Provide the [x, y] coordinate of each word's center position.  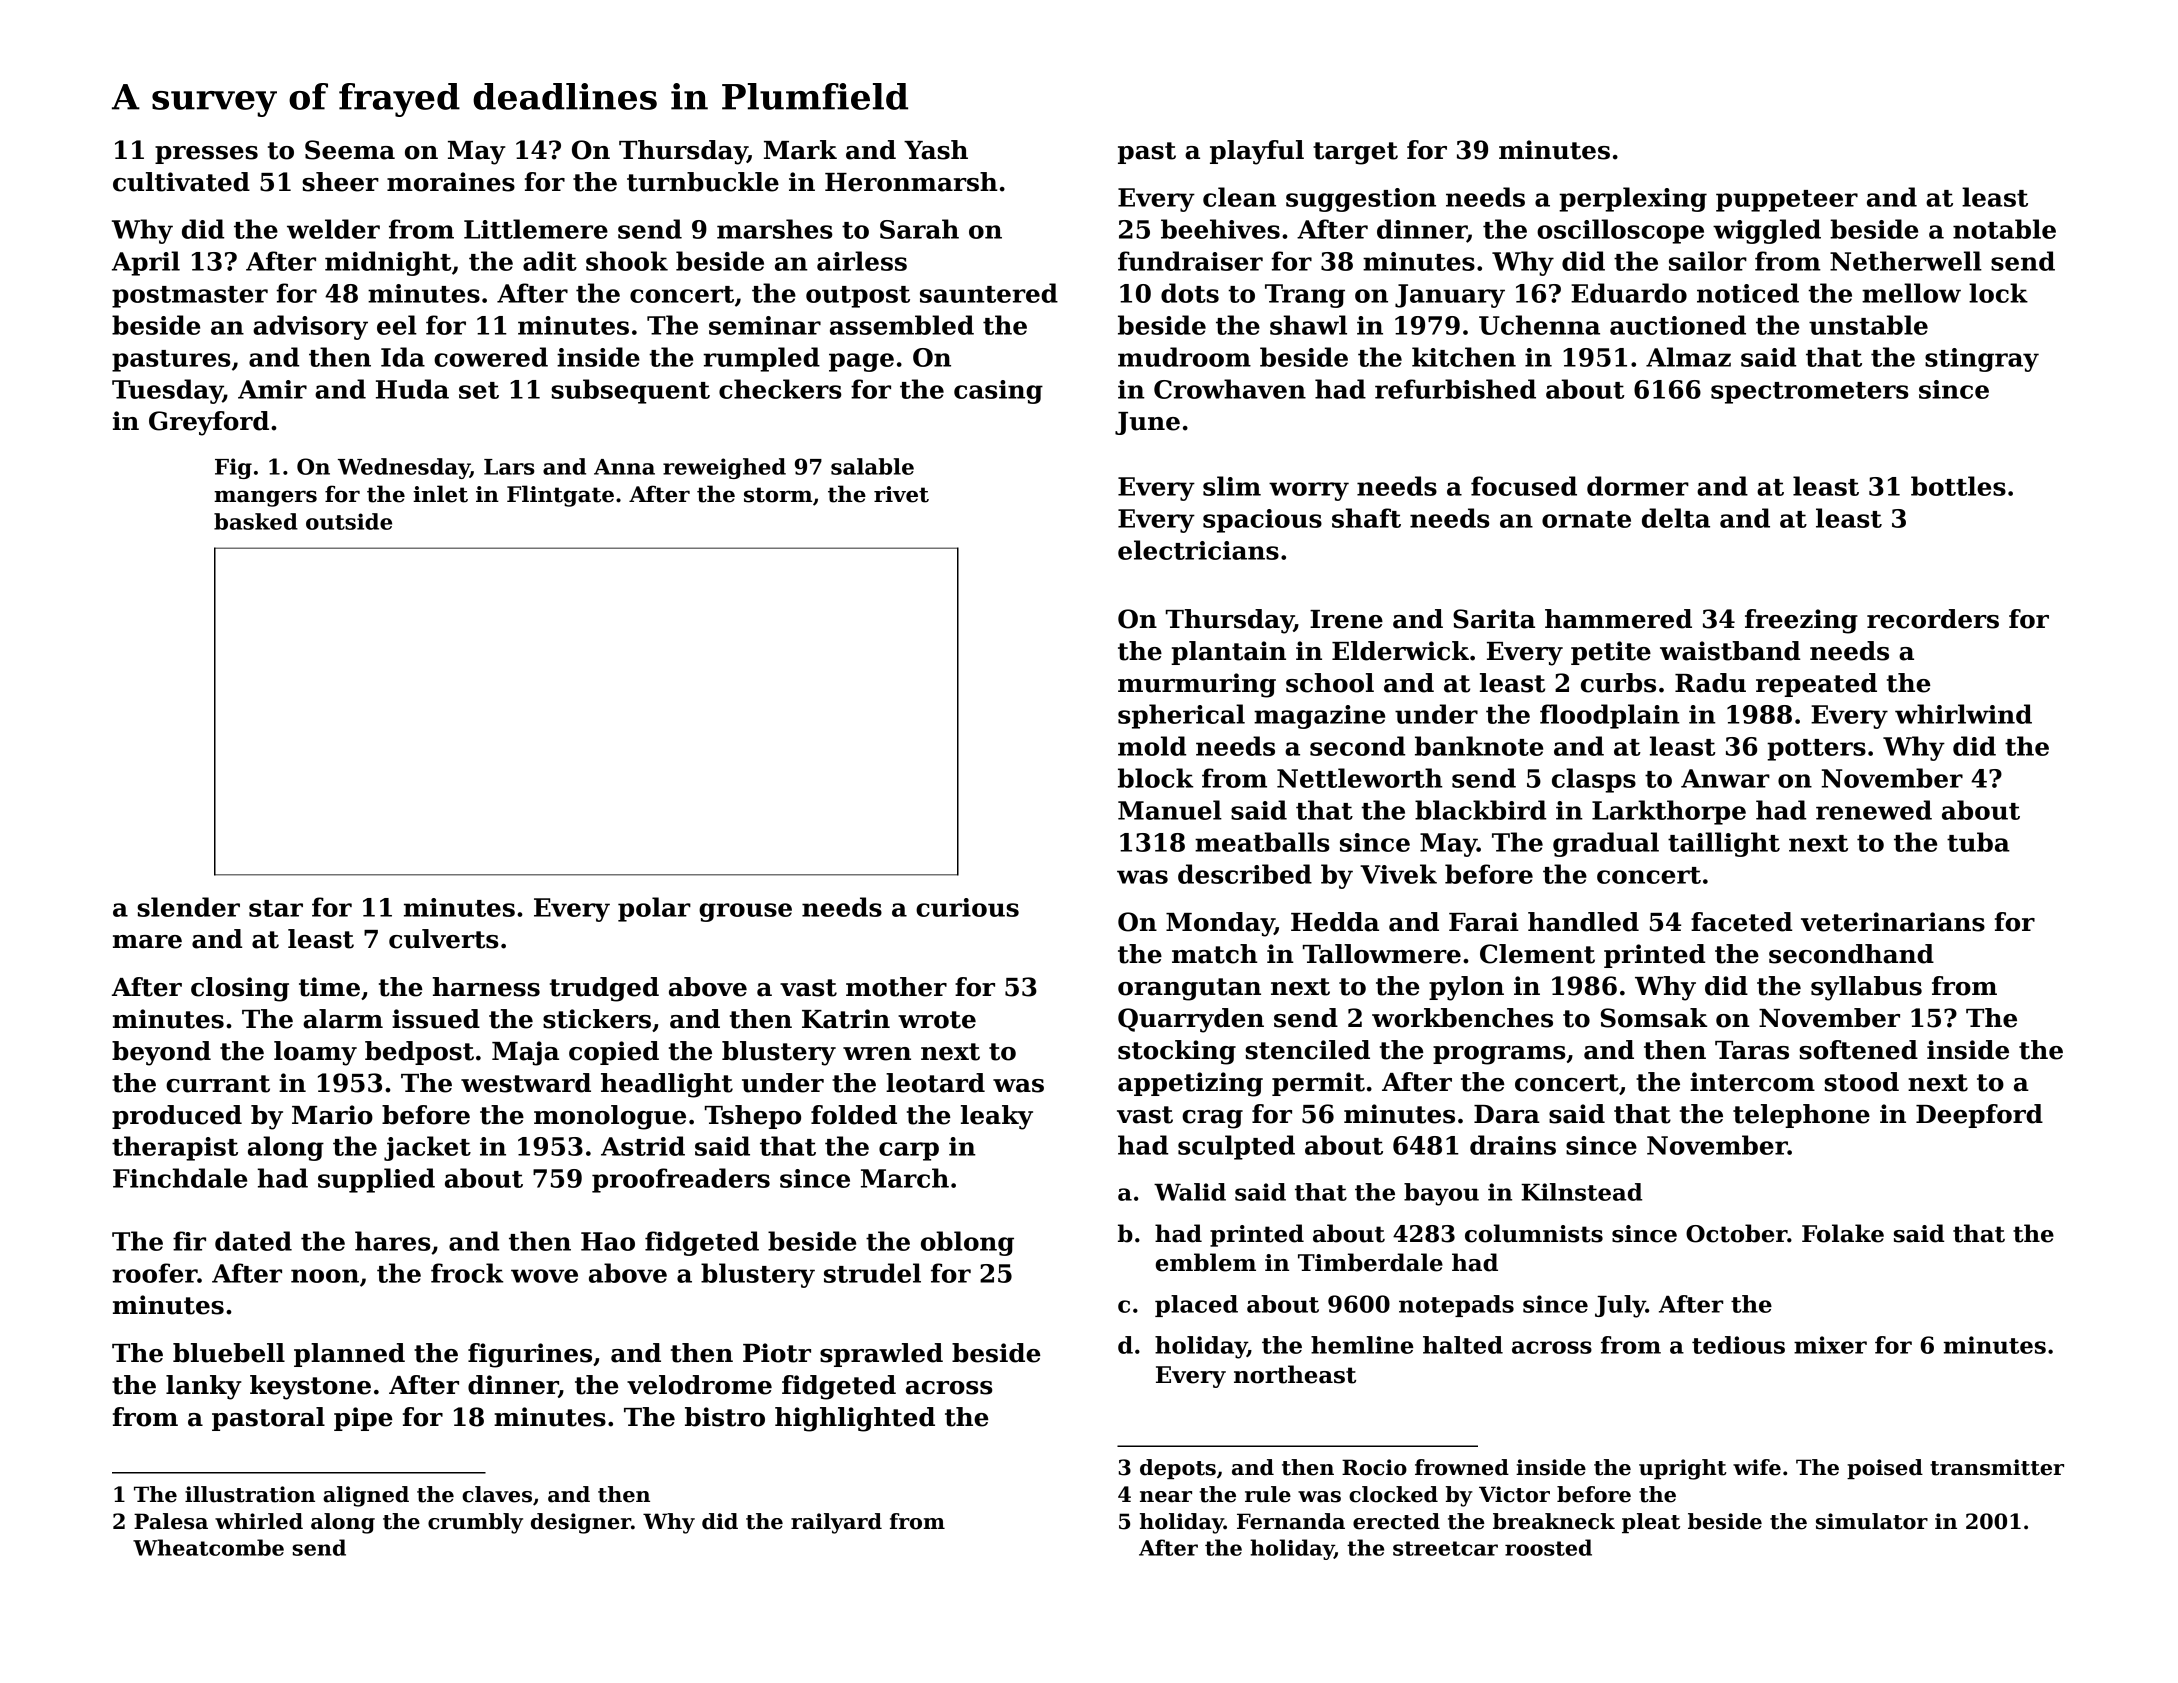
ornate [1586, 519]
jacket [427, 1148]
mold [1152, 746]
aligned [366, 1496]
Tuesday [167, 391]
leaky [997, 1117]
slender [188, 907]
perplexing [1633, 199]
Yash [936, 150]
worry [1309, 491]
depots [1178, 1469]
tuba [1978, 842]
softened [1858, 1050]
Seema [350, 150]
